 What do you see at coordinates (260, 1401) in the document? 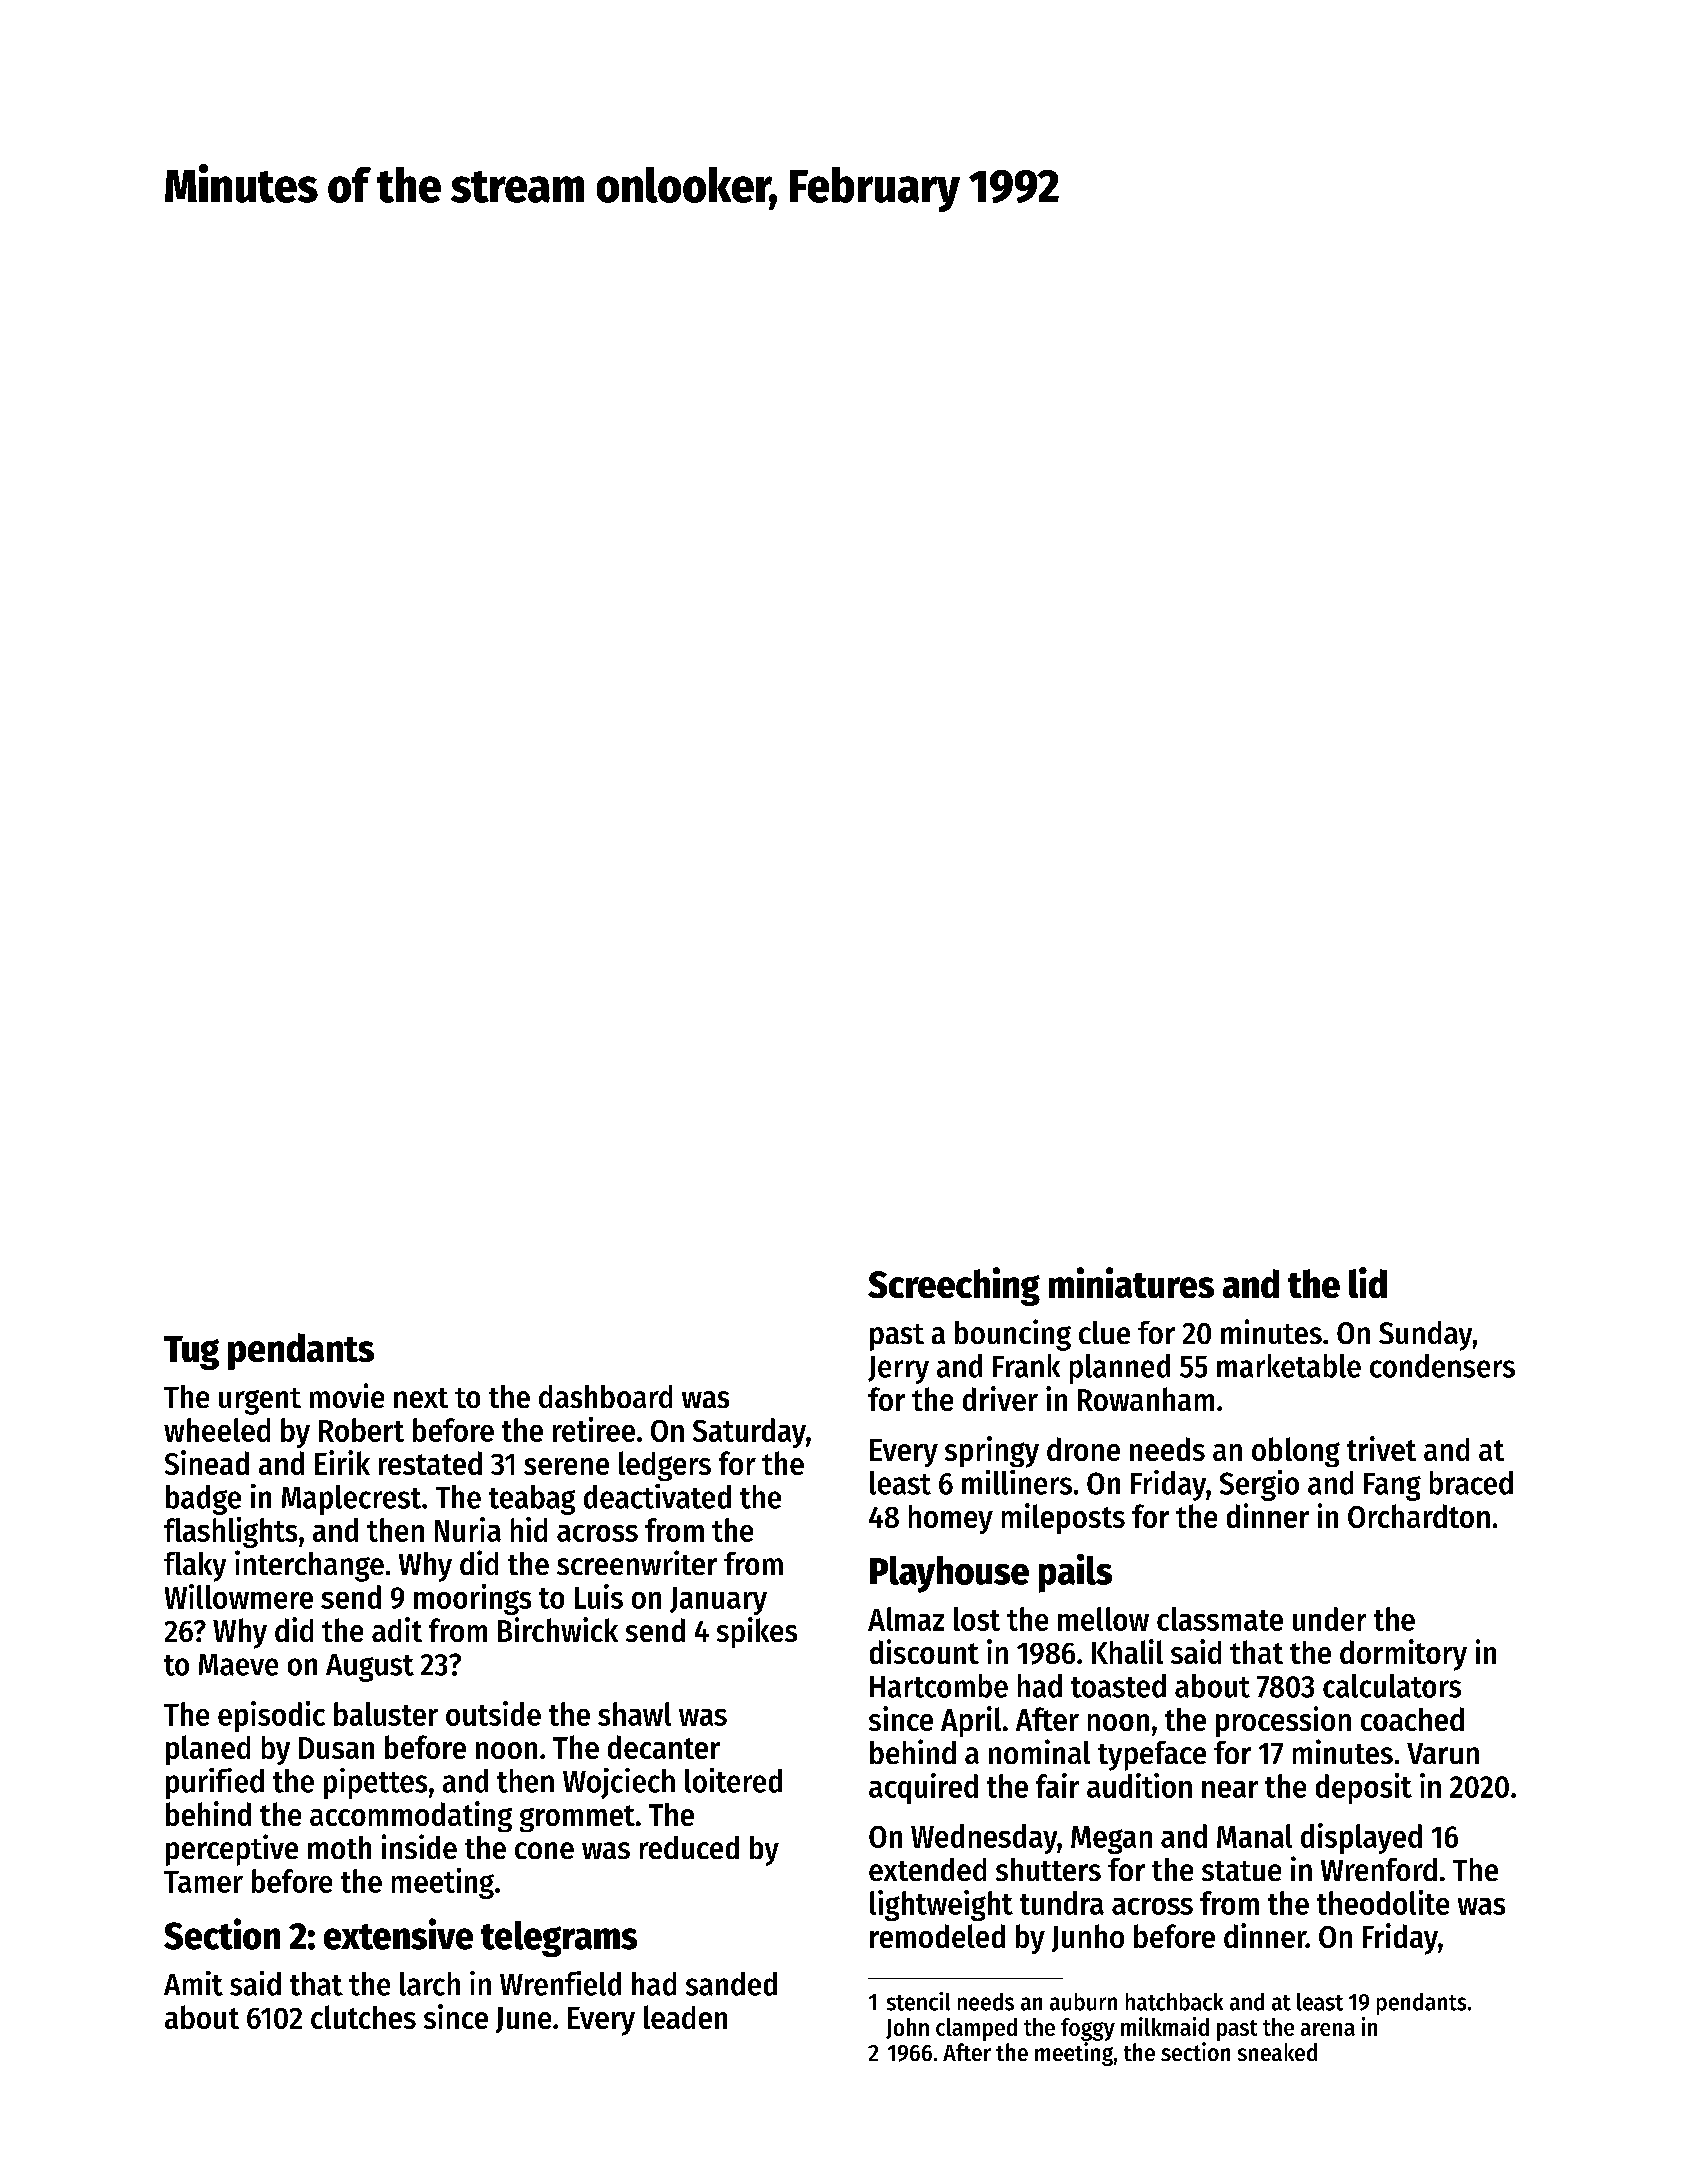
I see `urgent` at bounding box center [260, 1401].
